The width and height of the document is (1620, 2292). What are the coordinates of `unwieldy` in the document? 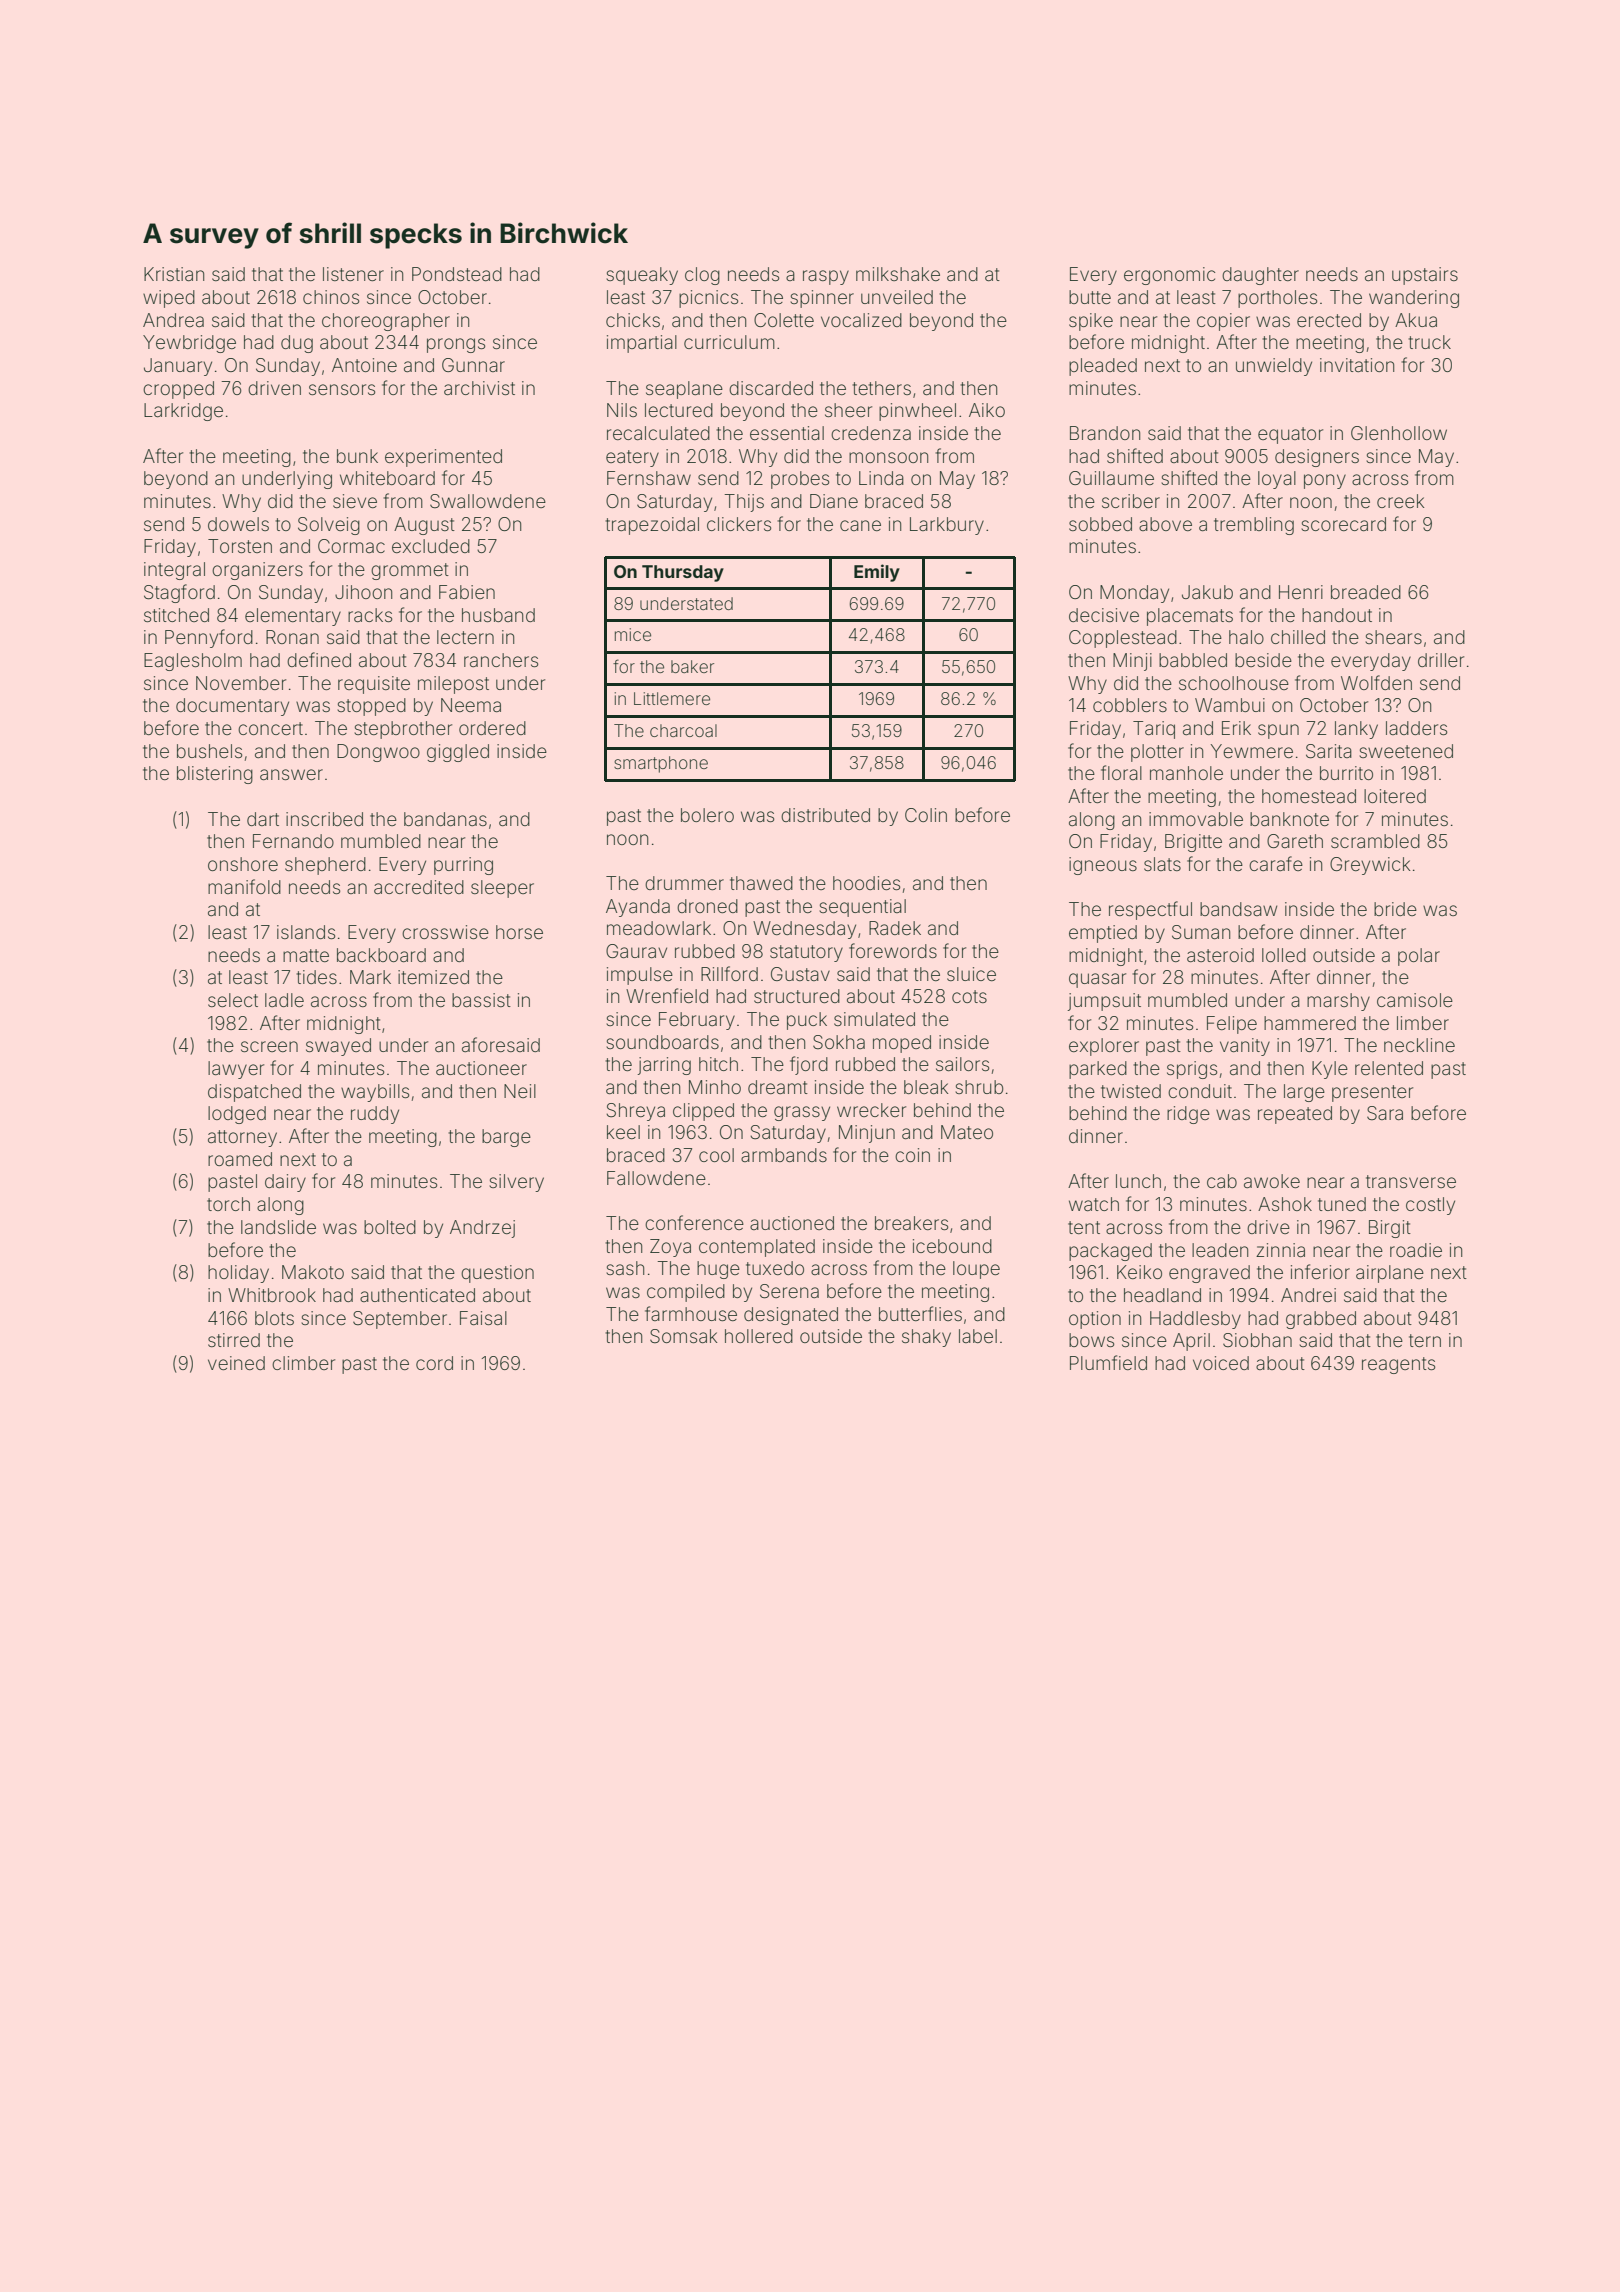 It's located at (1274, 367).
